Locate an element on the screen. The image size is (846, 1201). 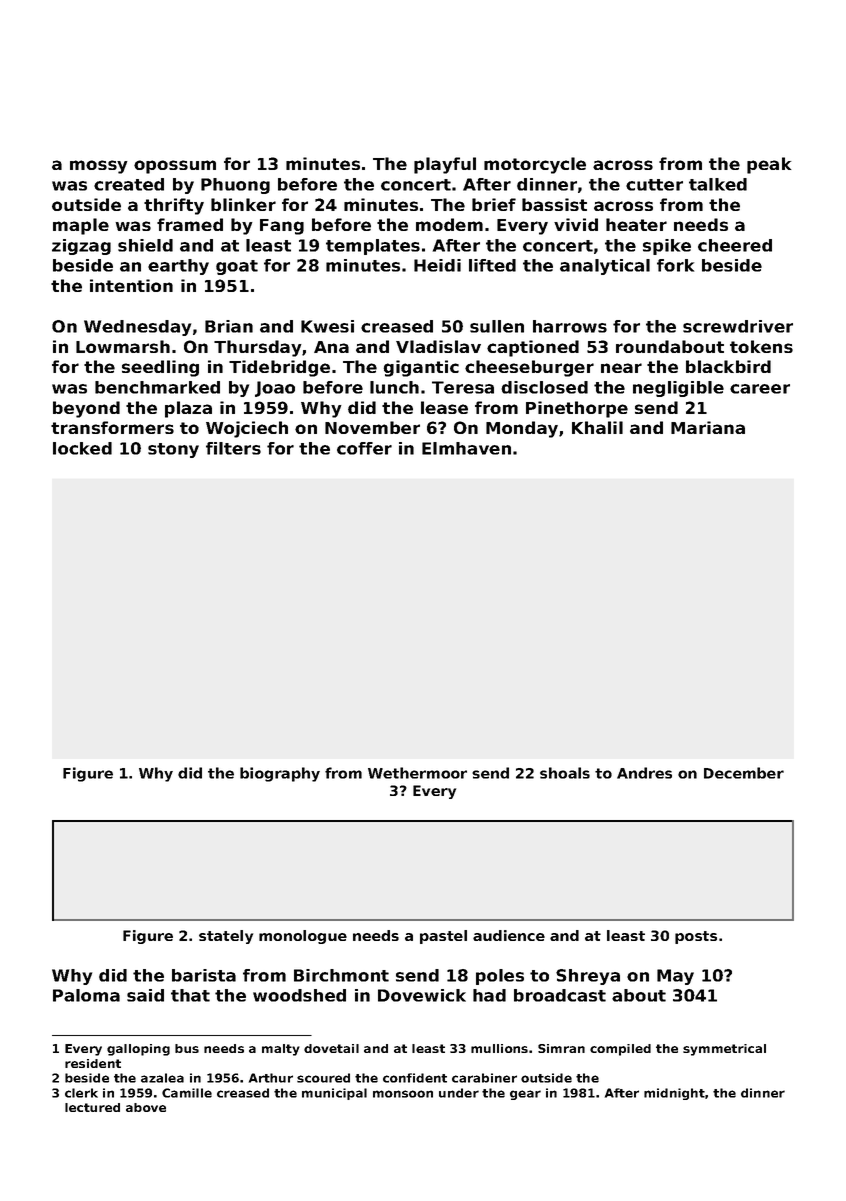
Mariana is located at coordinates (708, 427).
